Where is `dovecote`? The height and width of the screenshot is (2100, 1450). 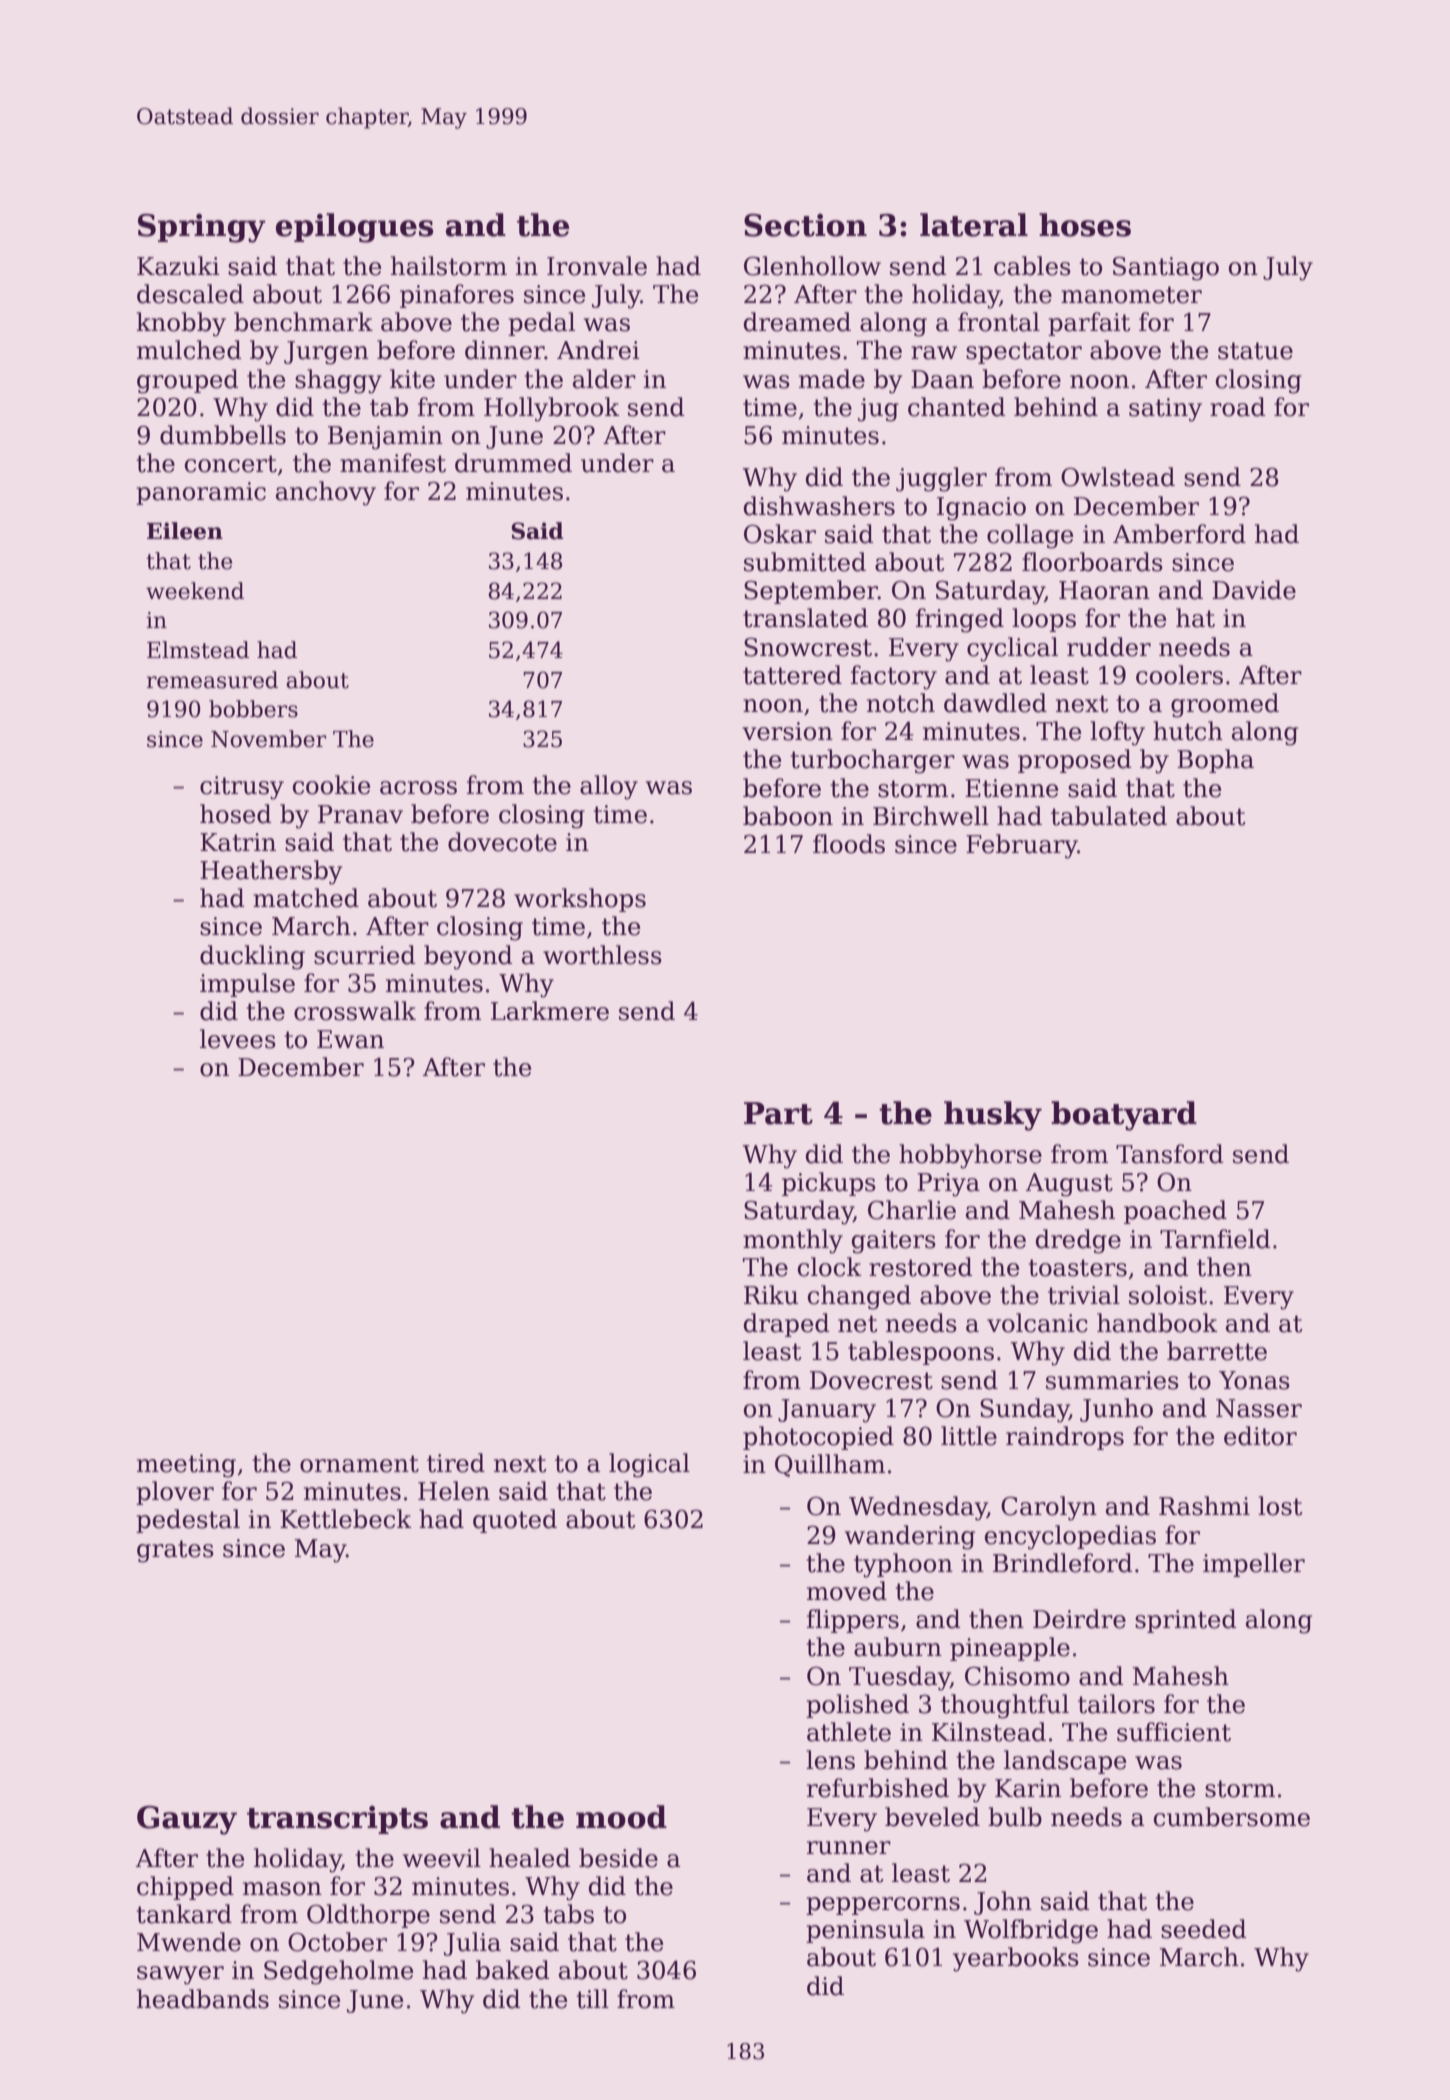
dovecote is located at coordinates (502, 842).
